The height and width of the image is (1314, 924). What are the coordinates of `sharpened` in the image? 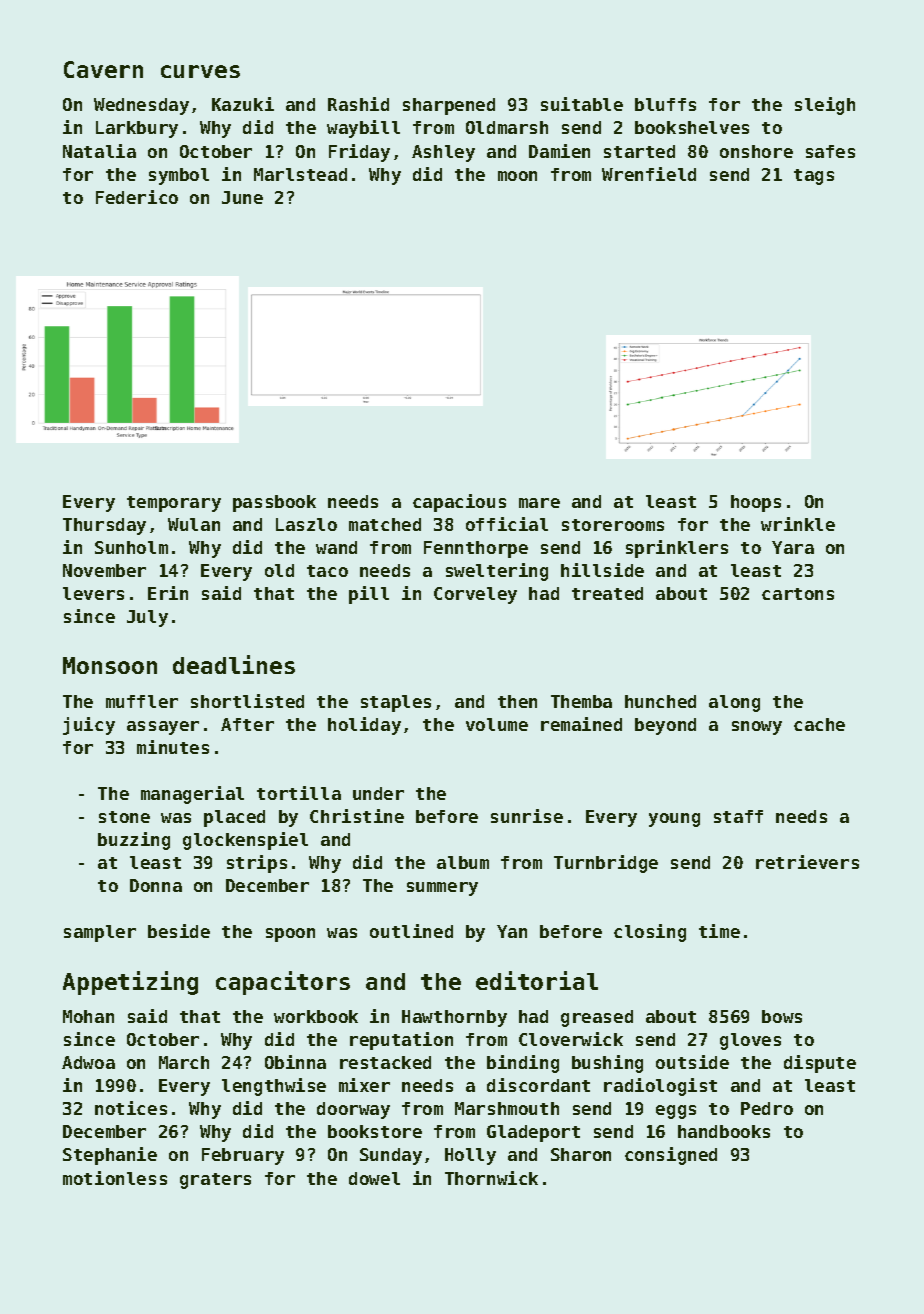 It's located at (449, 106).
